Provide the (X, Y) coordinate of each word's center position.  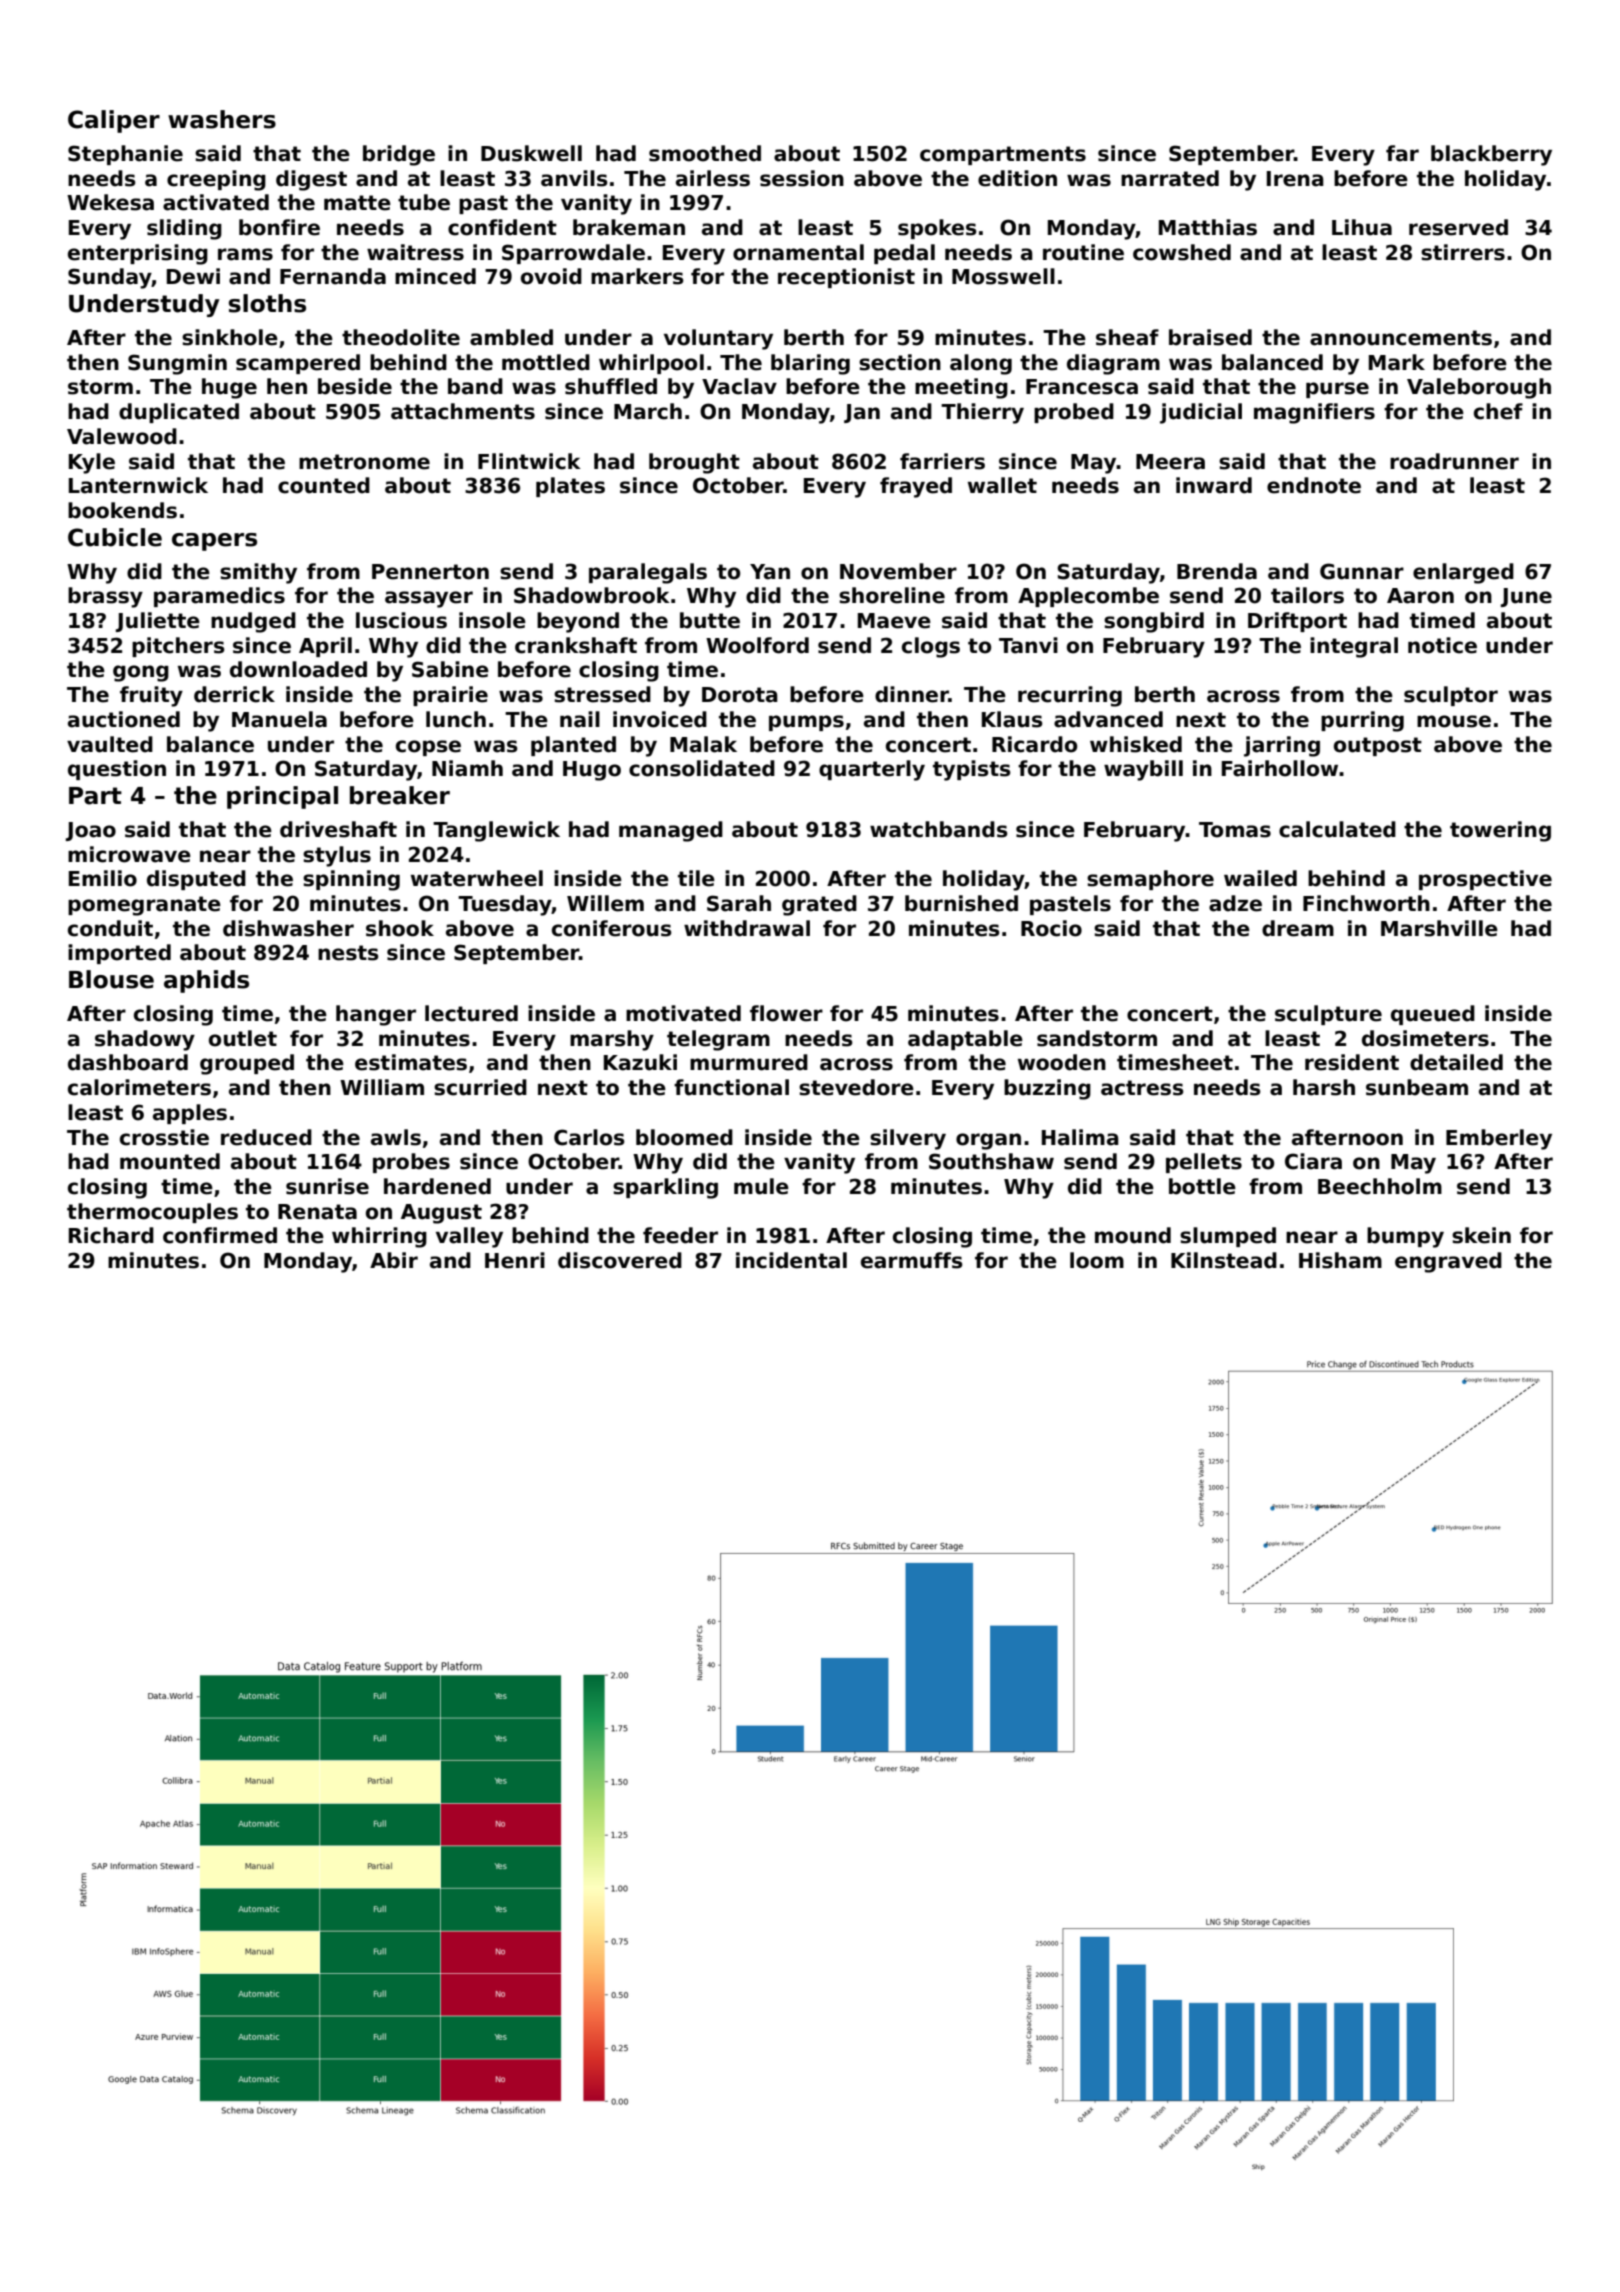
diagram (1113, 364)
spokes (937, 229)
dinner (912, 694)
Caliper (114, 121)
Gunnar (1362, 571)
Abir (394, 1260)
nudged (253, 622)
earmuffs (912, 1260)
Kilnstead (1224, 1260)
